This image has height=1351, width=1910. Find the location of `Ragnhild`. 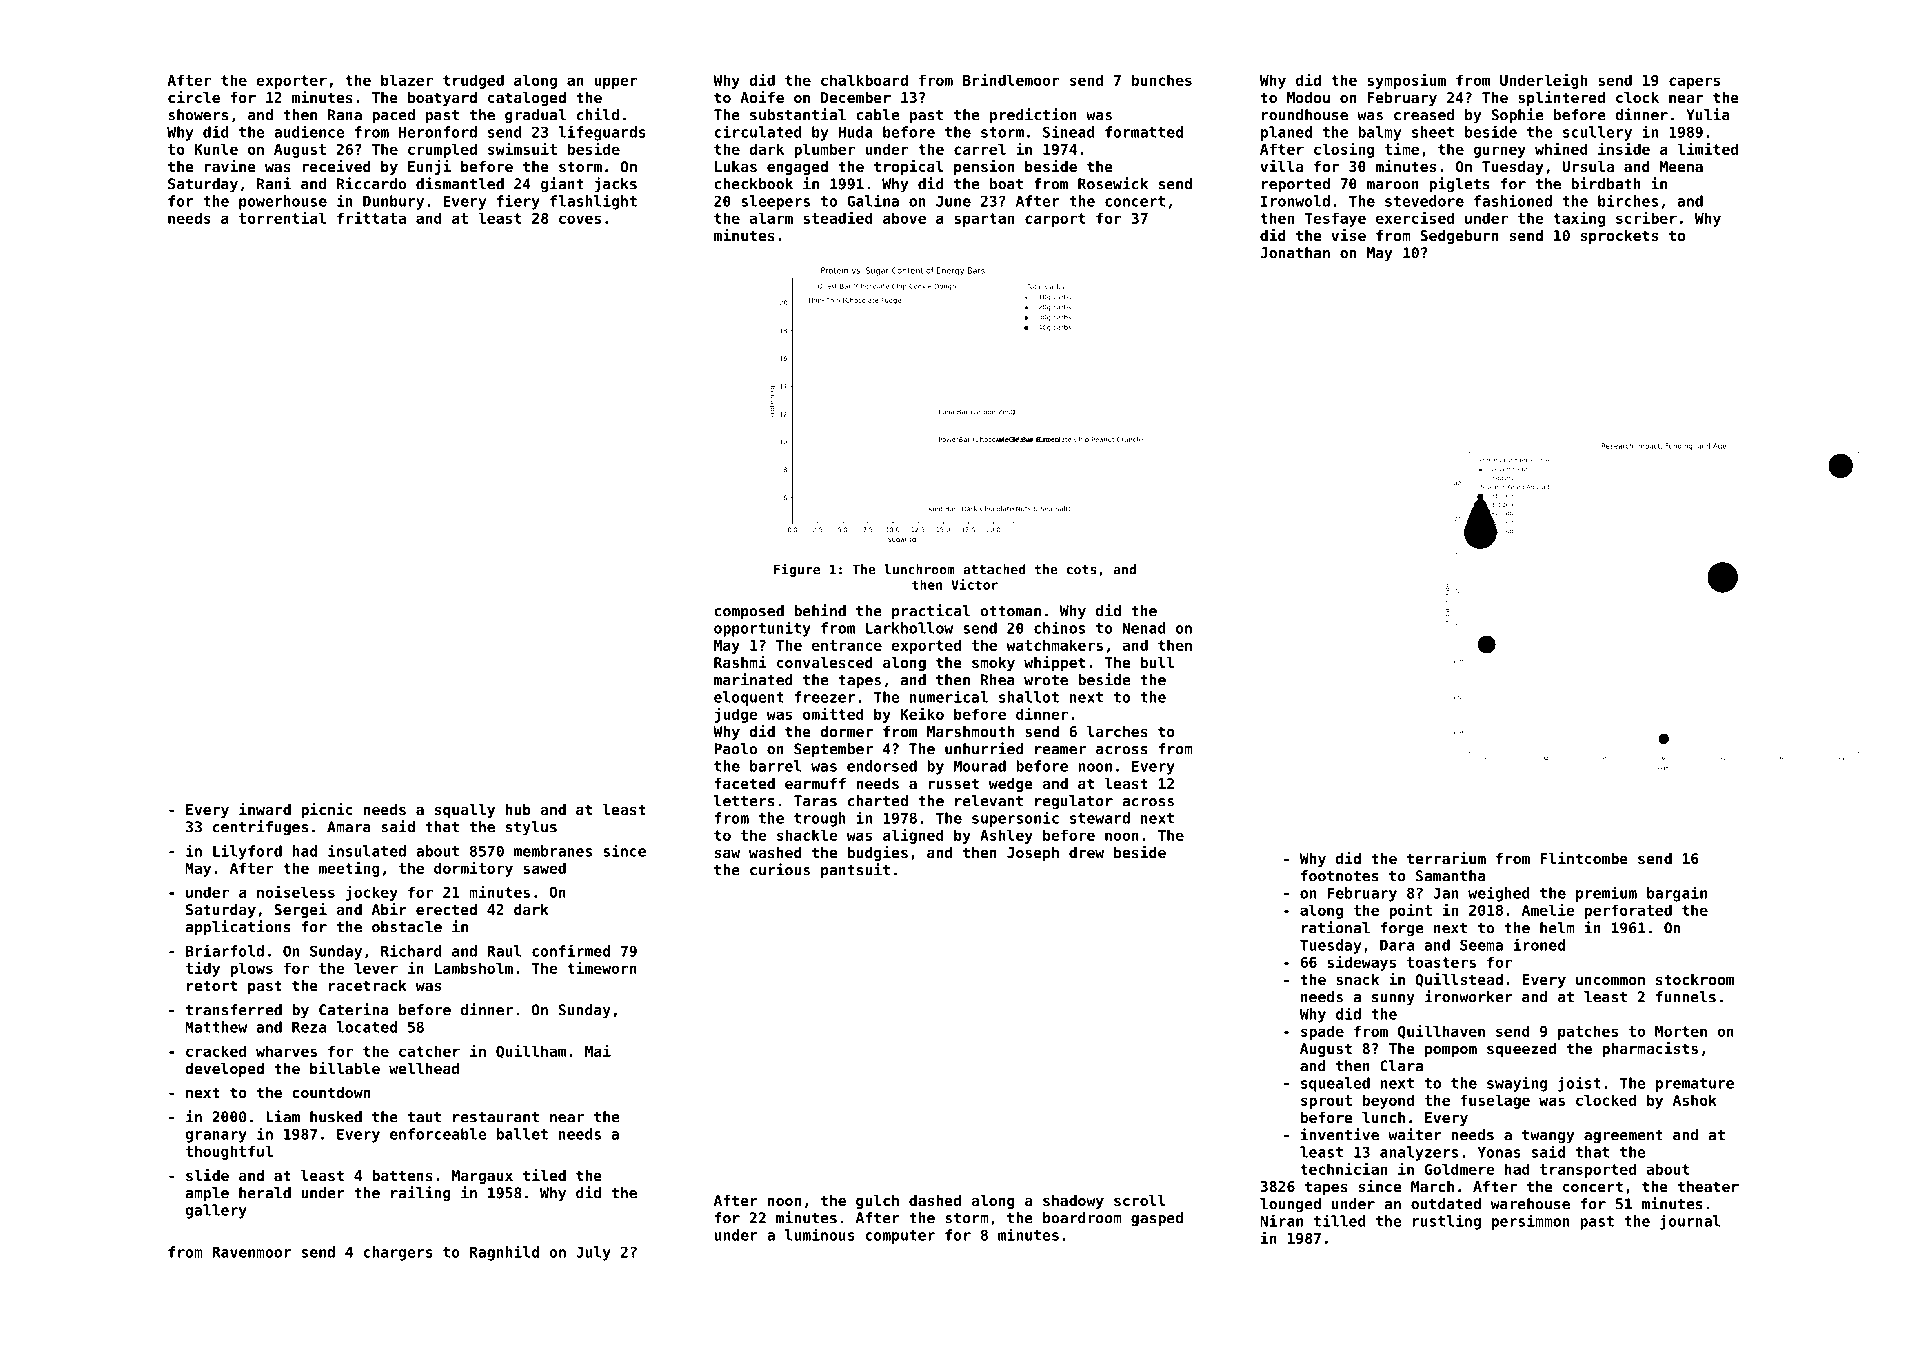

Ragnhild is located at coordinates (504, 1253).
